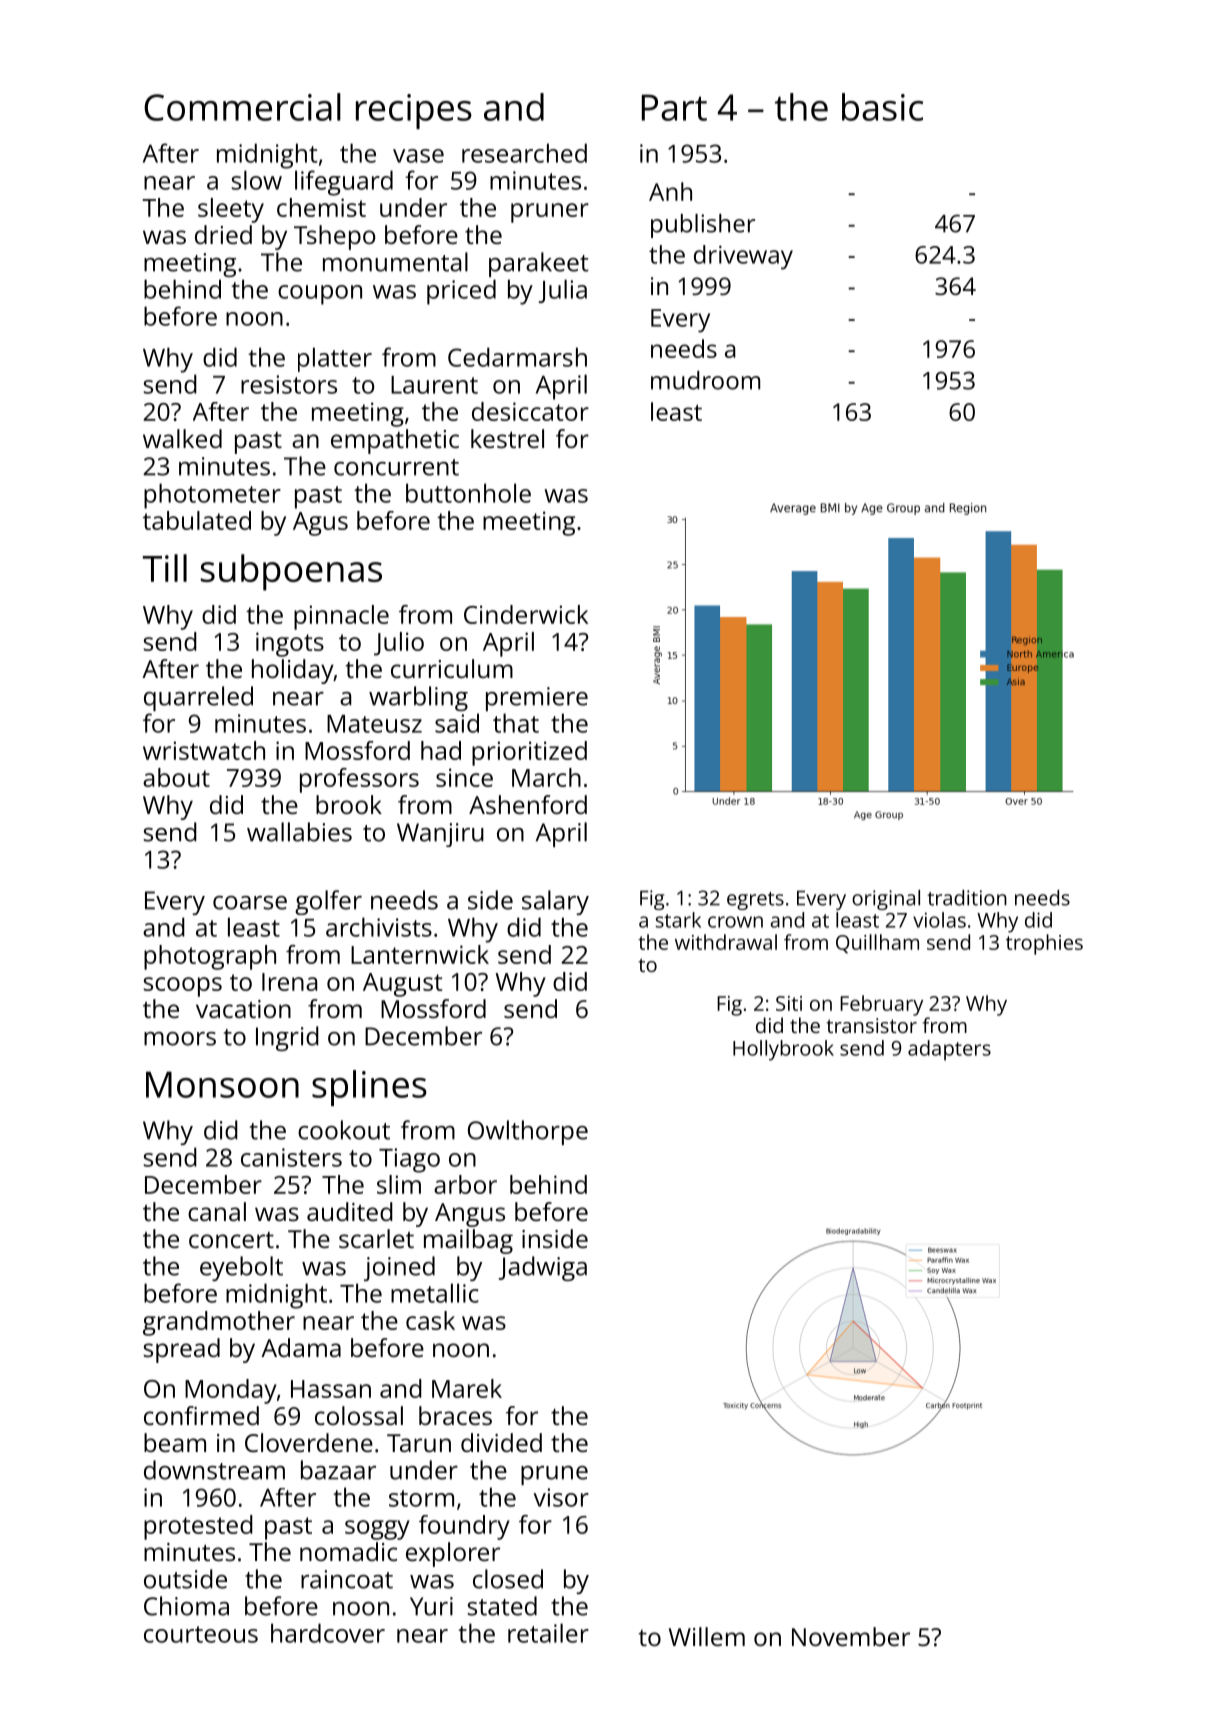  I want to click on mudroom, so click(705, 380).
